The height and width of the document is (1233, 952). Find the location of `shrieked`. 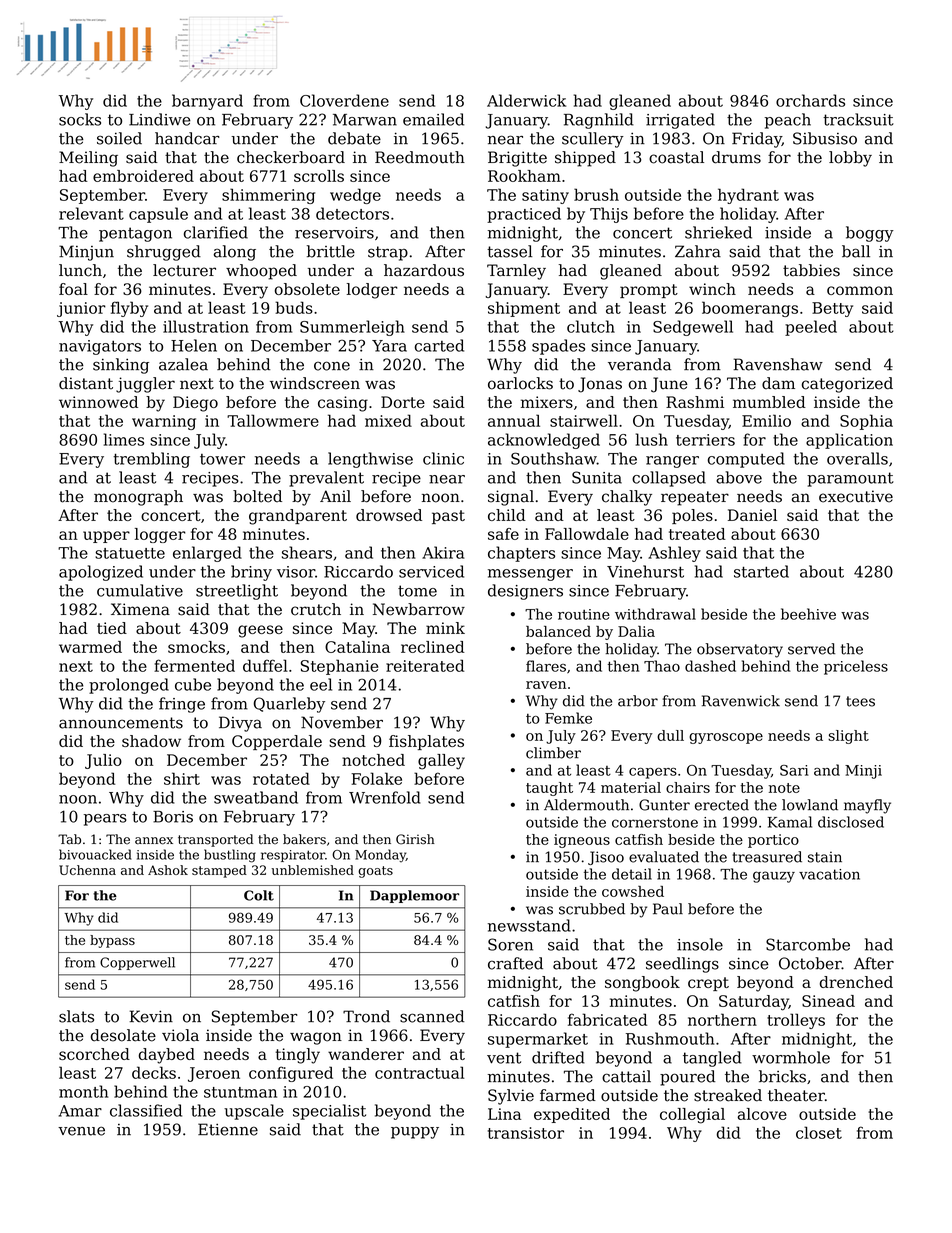

shrieked is located at coordinates (718, 232).
